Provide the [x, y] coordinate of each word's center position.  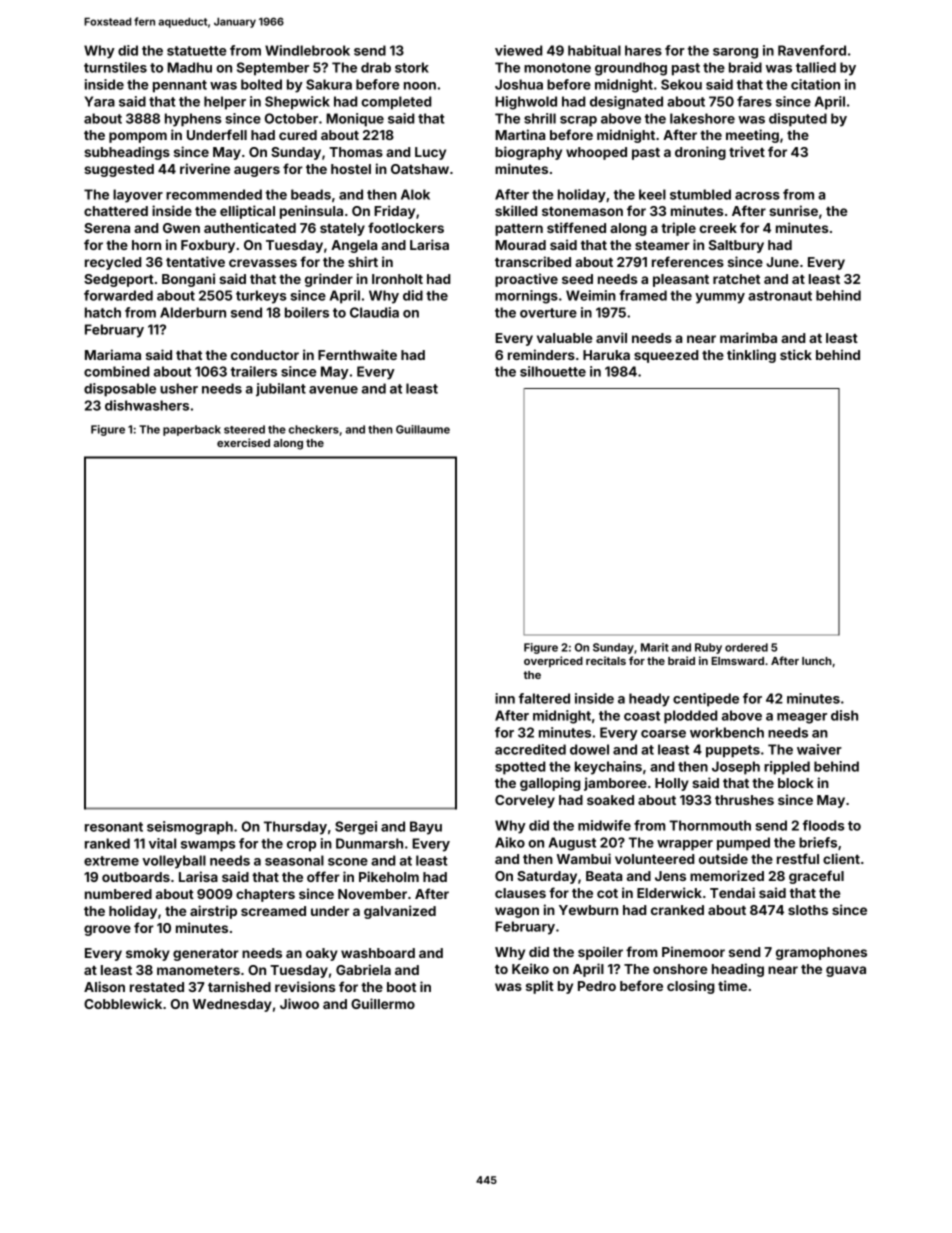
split [540, 987]
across [757, 196]
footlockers [406, 227]
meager [802, 718]
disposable [120, 390]
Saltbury [736, 246]
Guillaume [423, 429]
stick [796, 354]
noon [420, 86]
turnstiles [115, 67]
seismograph [190, 828]
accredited [530, 749]
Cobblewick [123, 1003]
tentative [195, 261]
